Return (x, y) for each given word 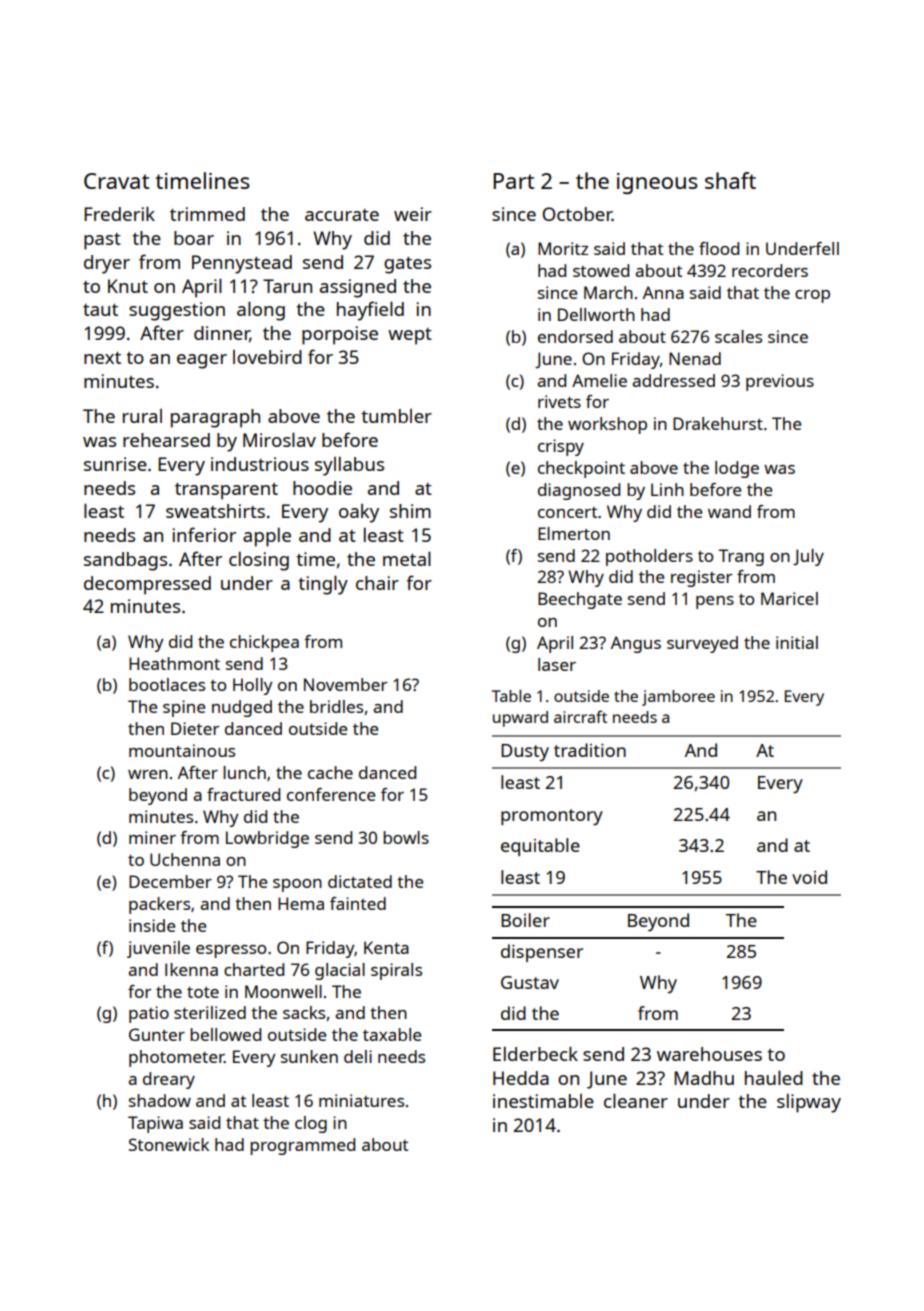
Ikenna (191, 969)
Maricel (789, 598)
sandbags (125, 561)
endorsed (575, 336)
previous (780, 382)
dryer (107, 264)
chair (377, 583)
